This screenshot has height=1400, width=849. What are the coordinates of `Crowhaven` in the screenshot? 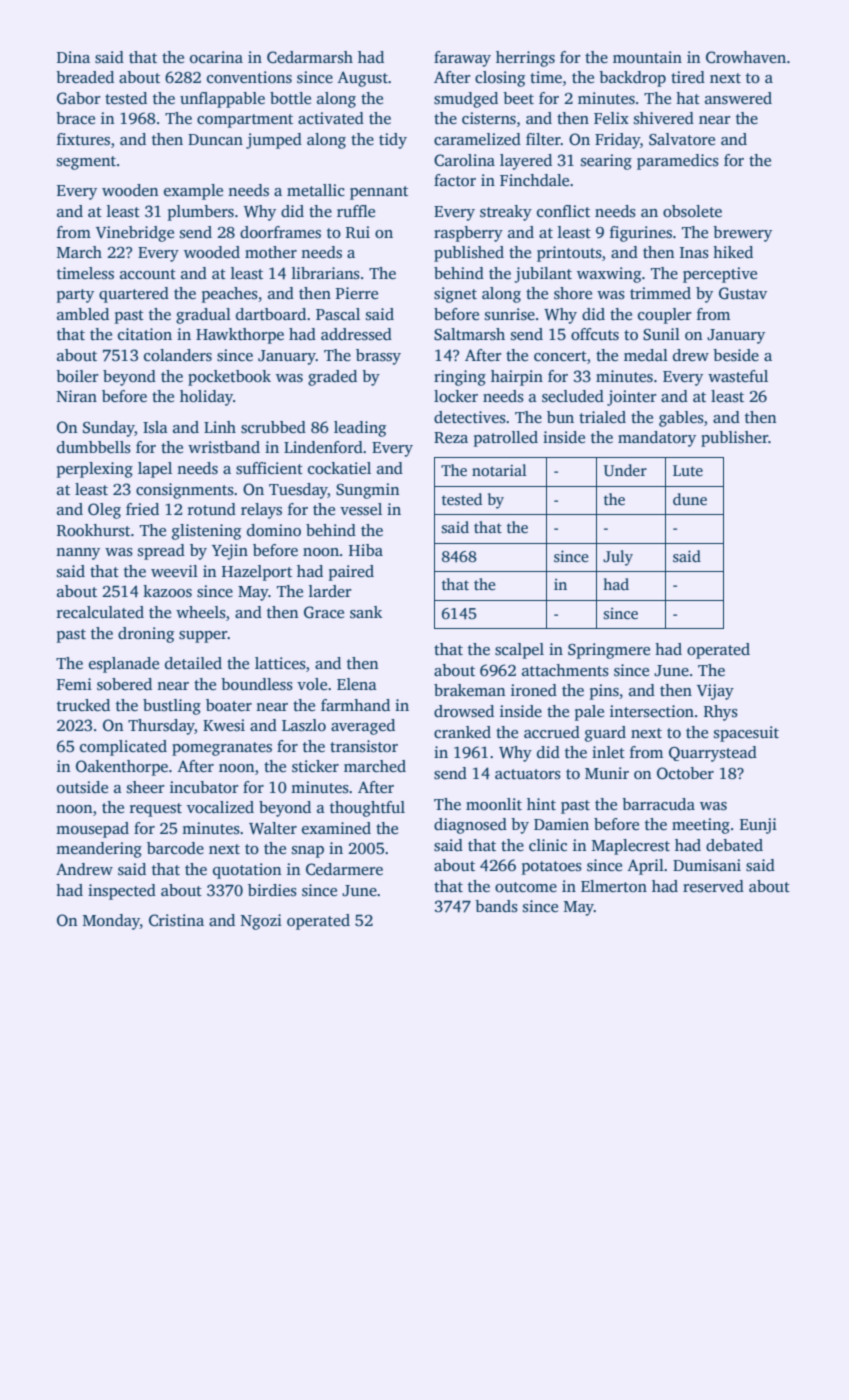 It's located at (746, 57).
